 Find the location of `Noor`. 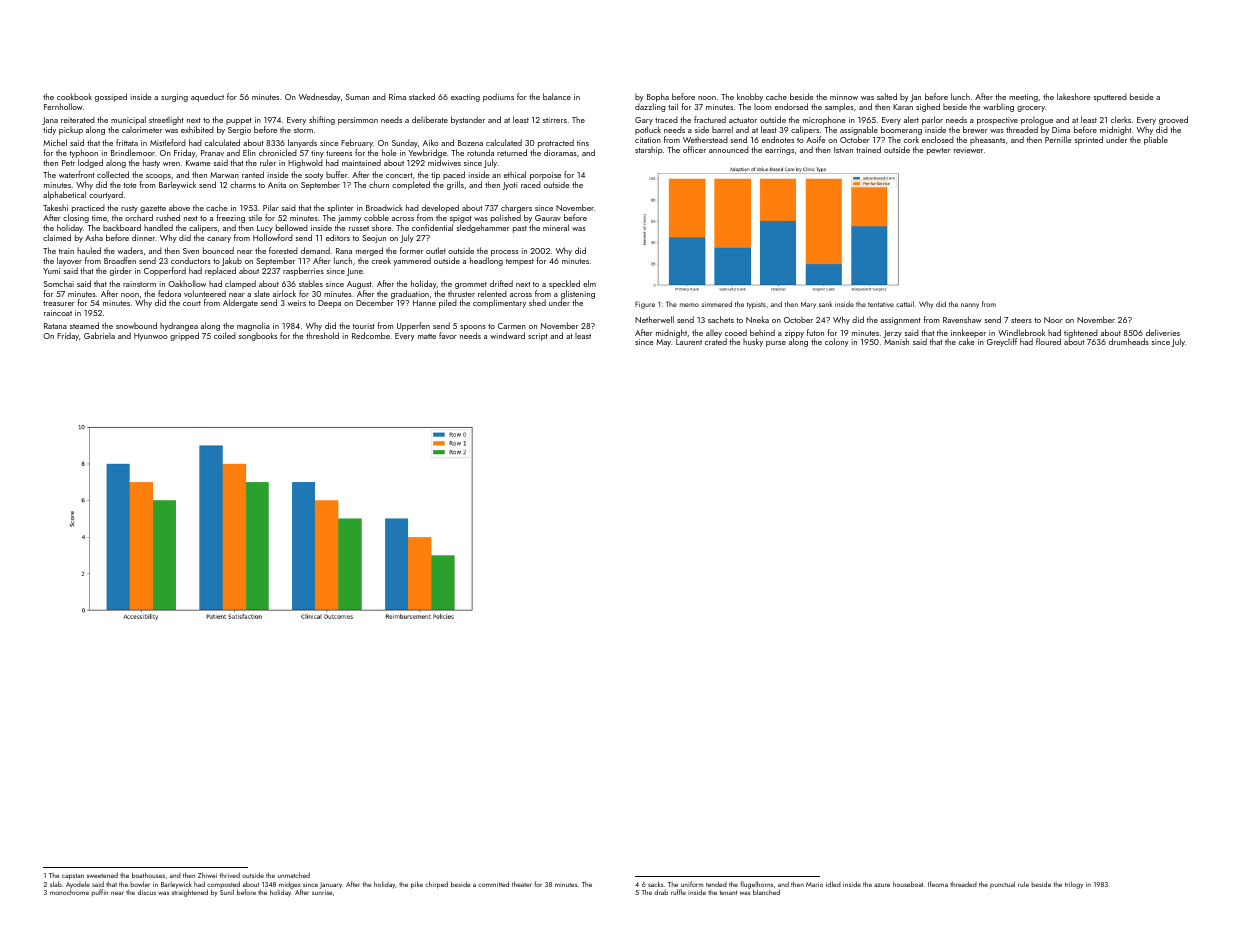

Noor is located at coordinates (1053, 320).
